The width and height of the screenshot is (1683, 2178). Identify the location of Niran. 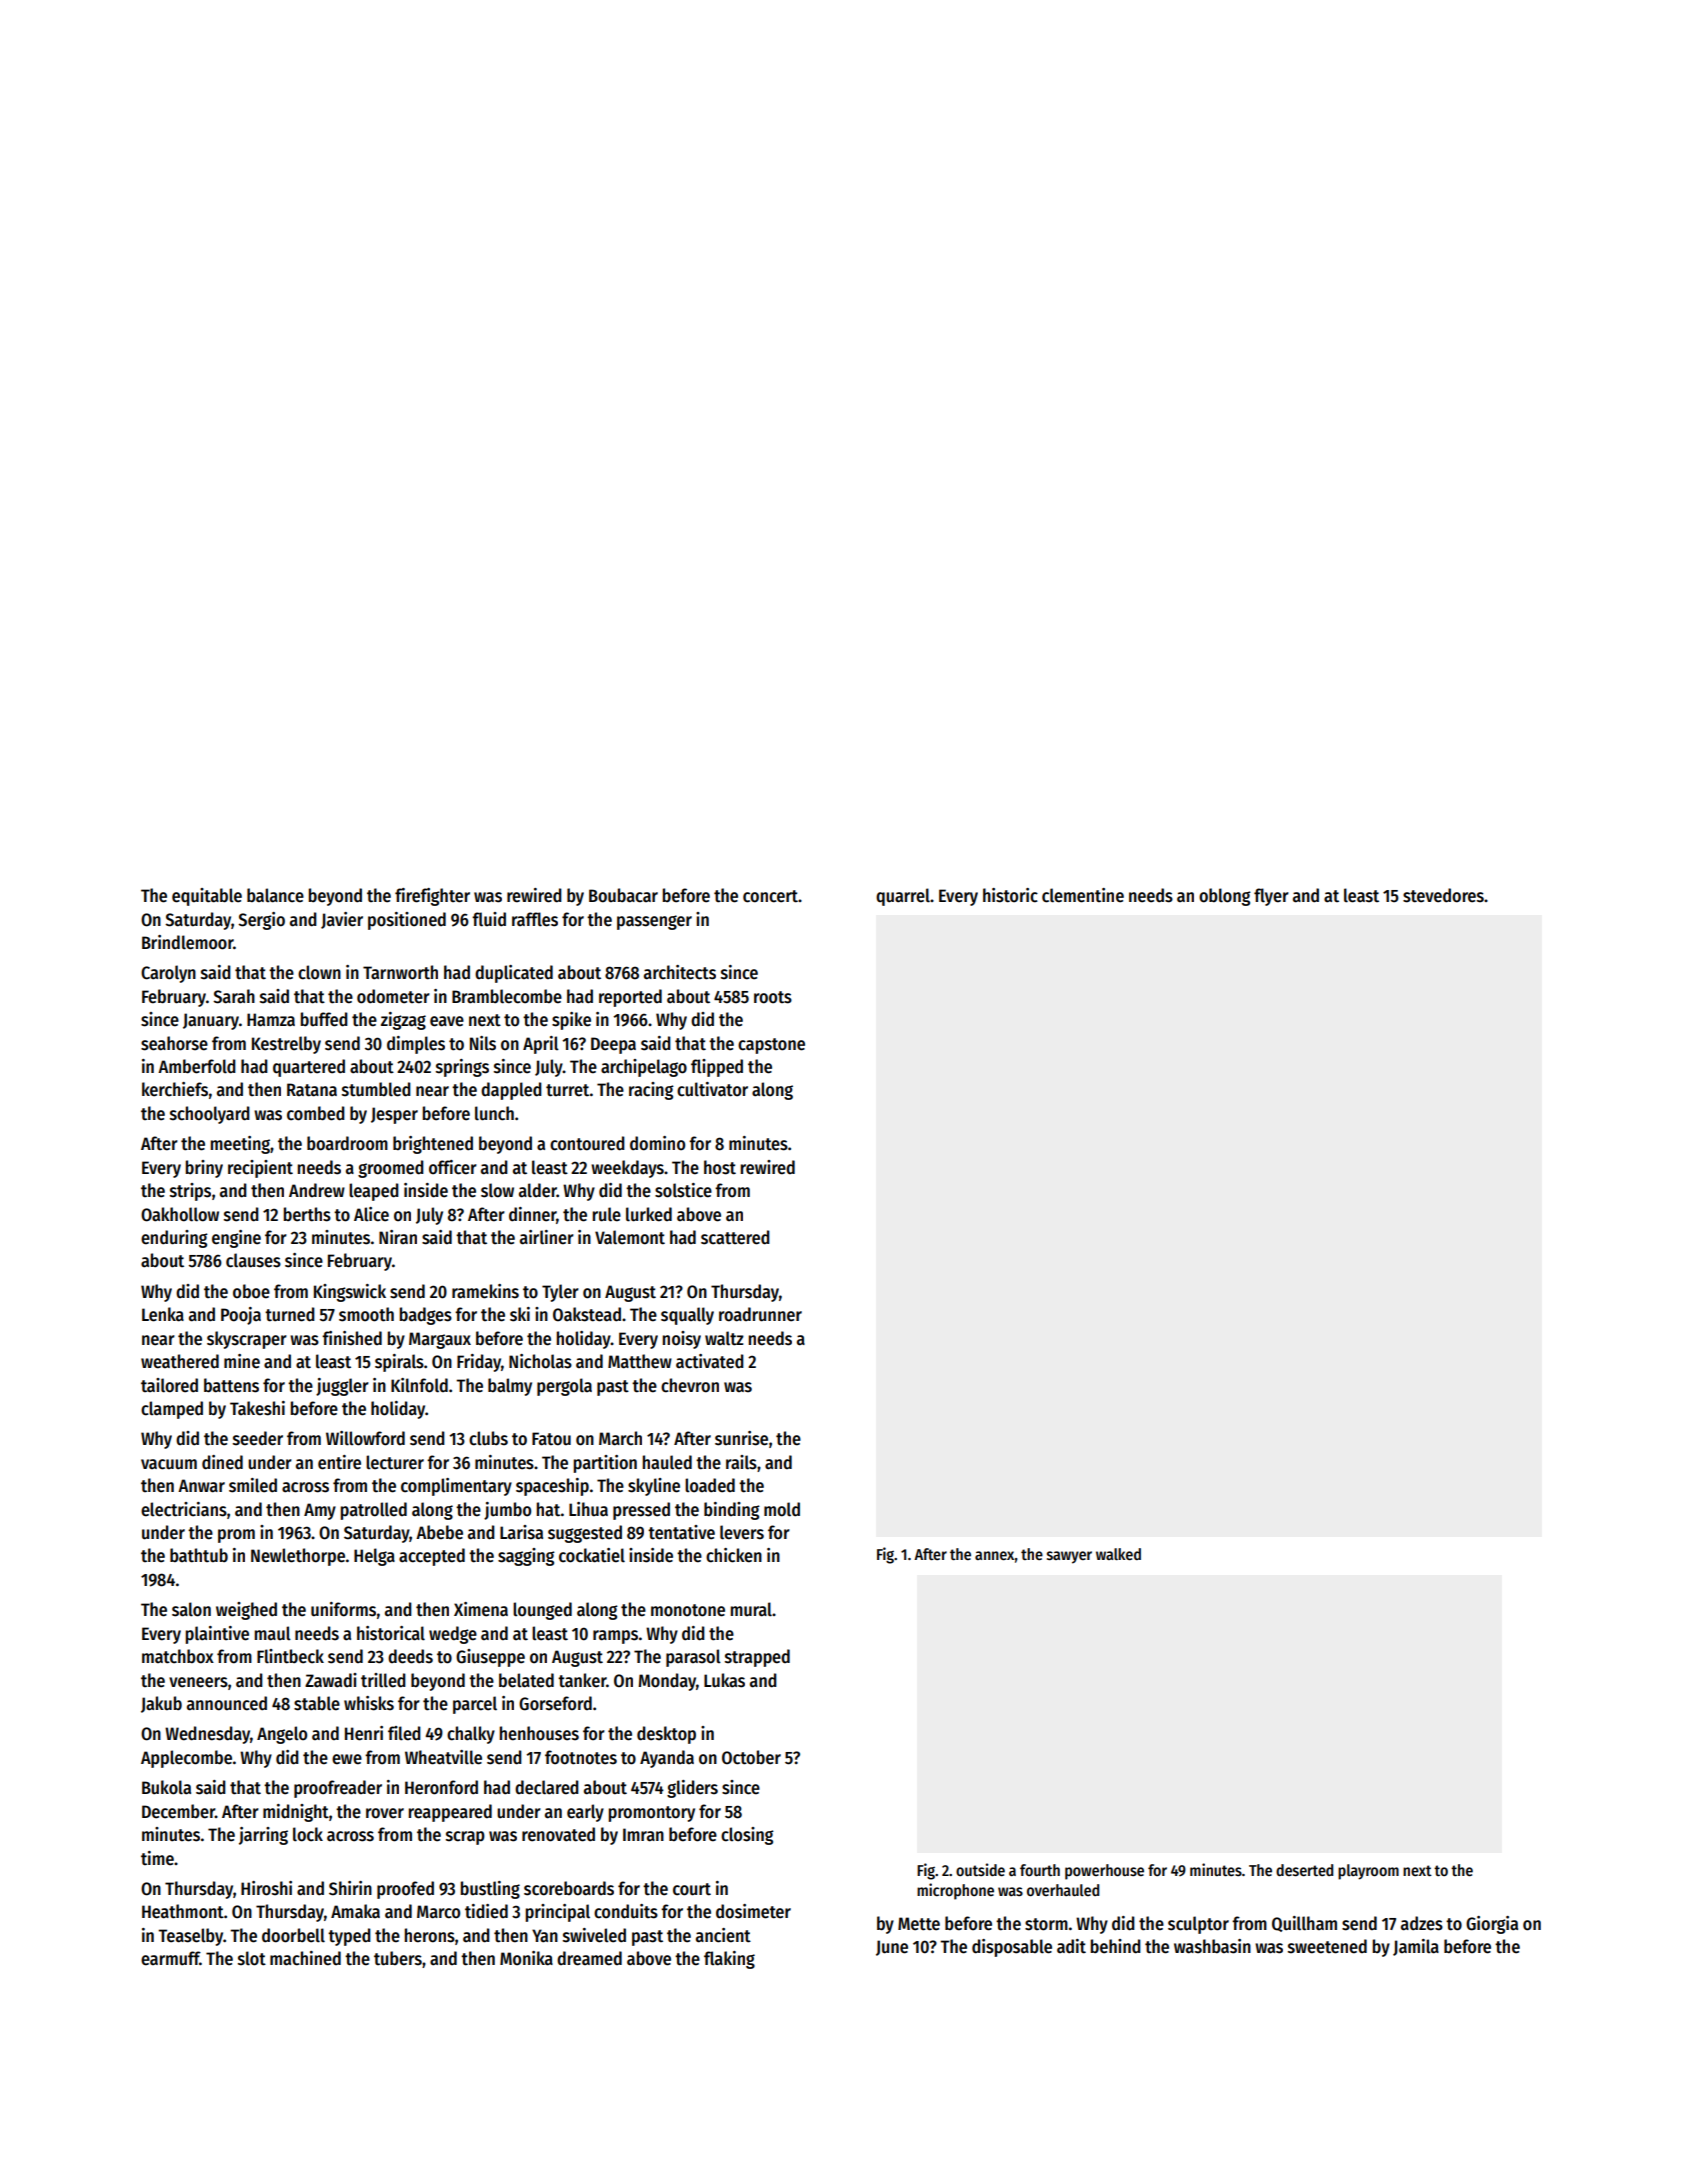
(398, 1237).
